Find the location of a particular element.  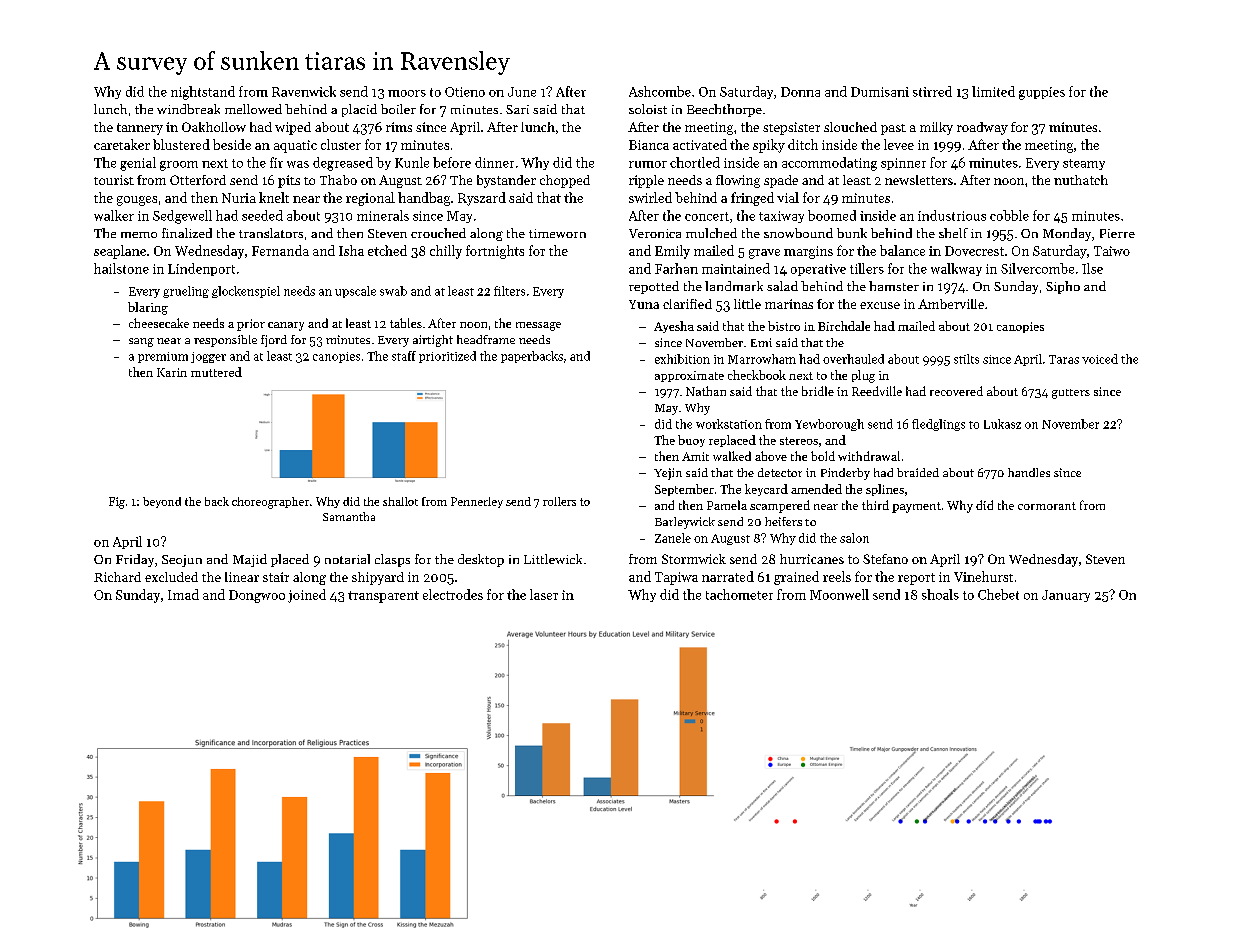

ripple is located at coordinates (646, 181).
